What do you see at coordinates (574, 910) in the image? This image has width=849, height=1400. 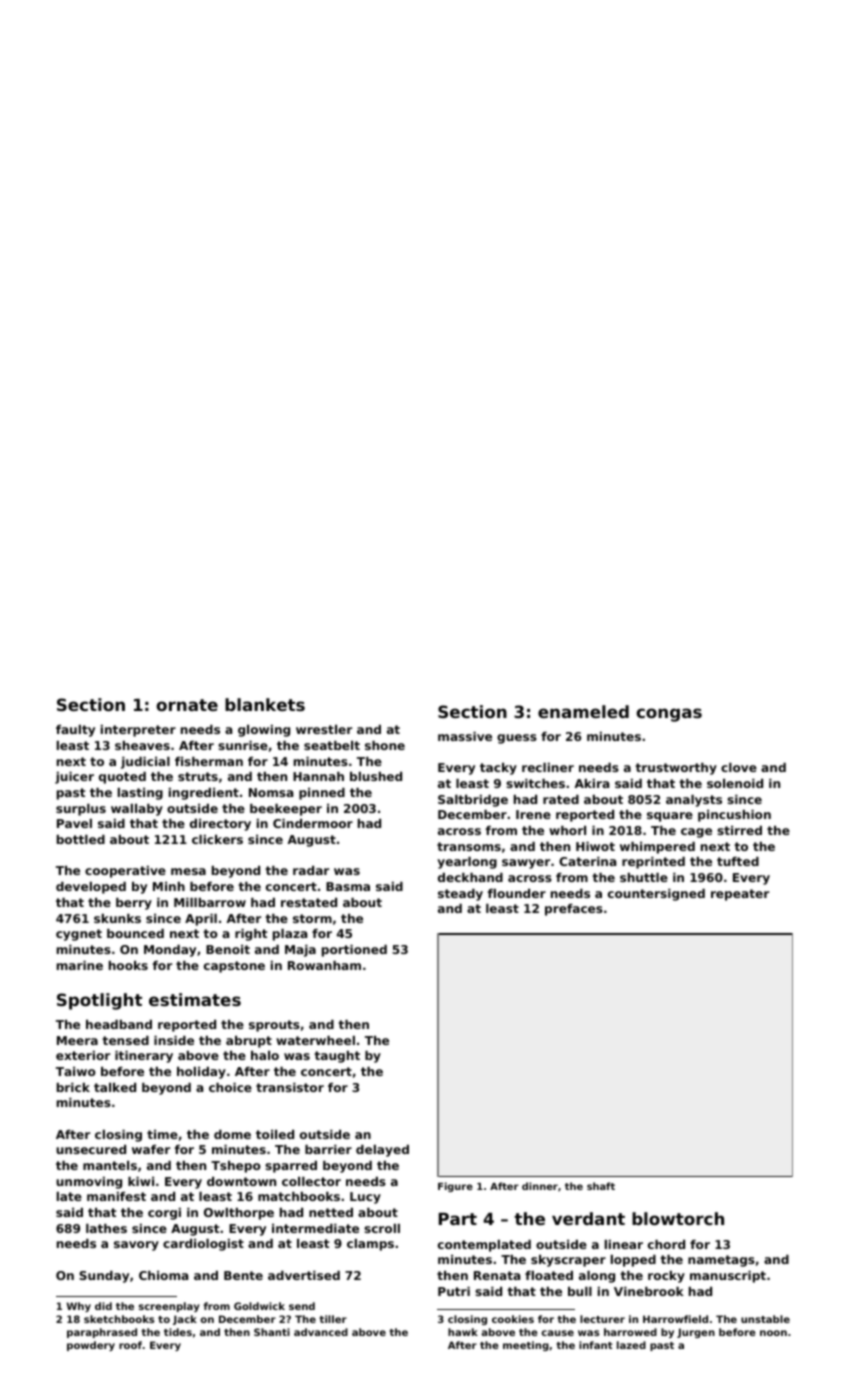 I see `prefaces` at bounding box center [574, 910].
